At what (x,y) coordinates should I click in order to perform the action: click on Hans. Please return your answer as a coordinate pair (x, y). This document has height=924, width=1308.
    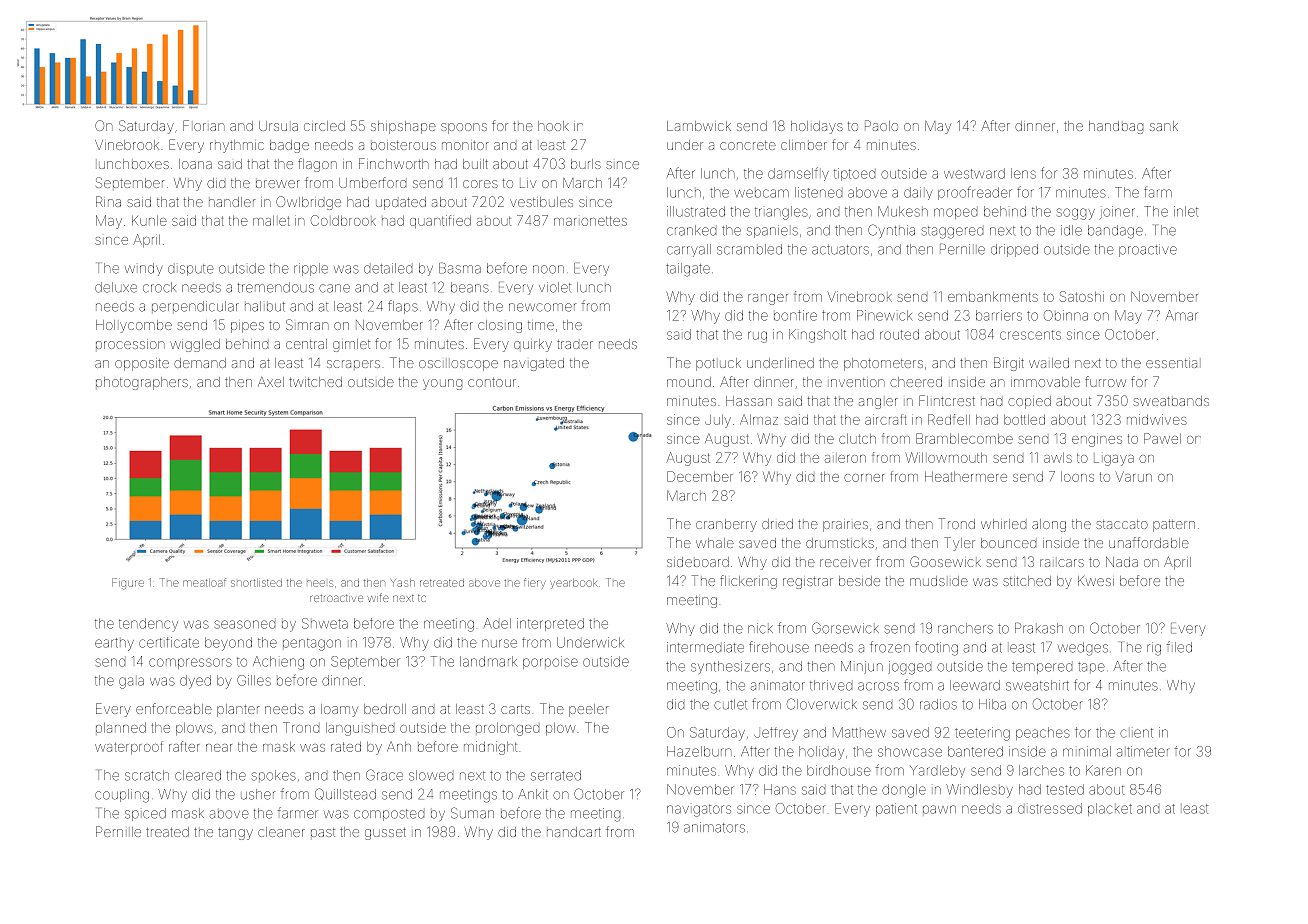
    Looking at the image, I should click on (780, 789).
